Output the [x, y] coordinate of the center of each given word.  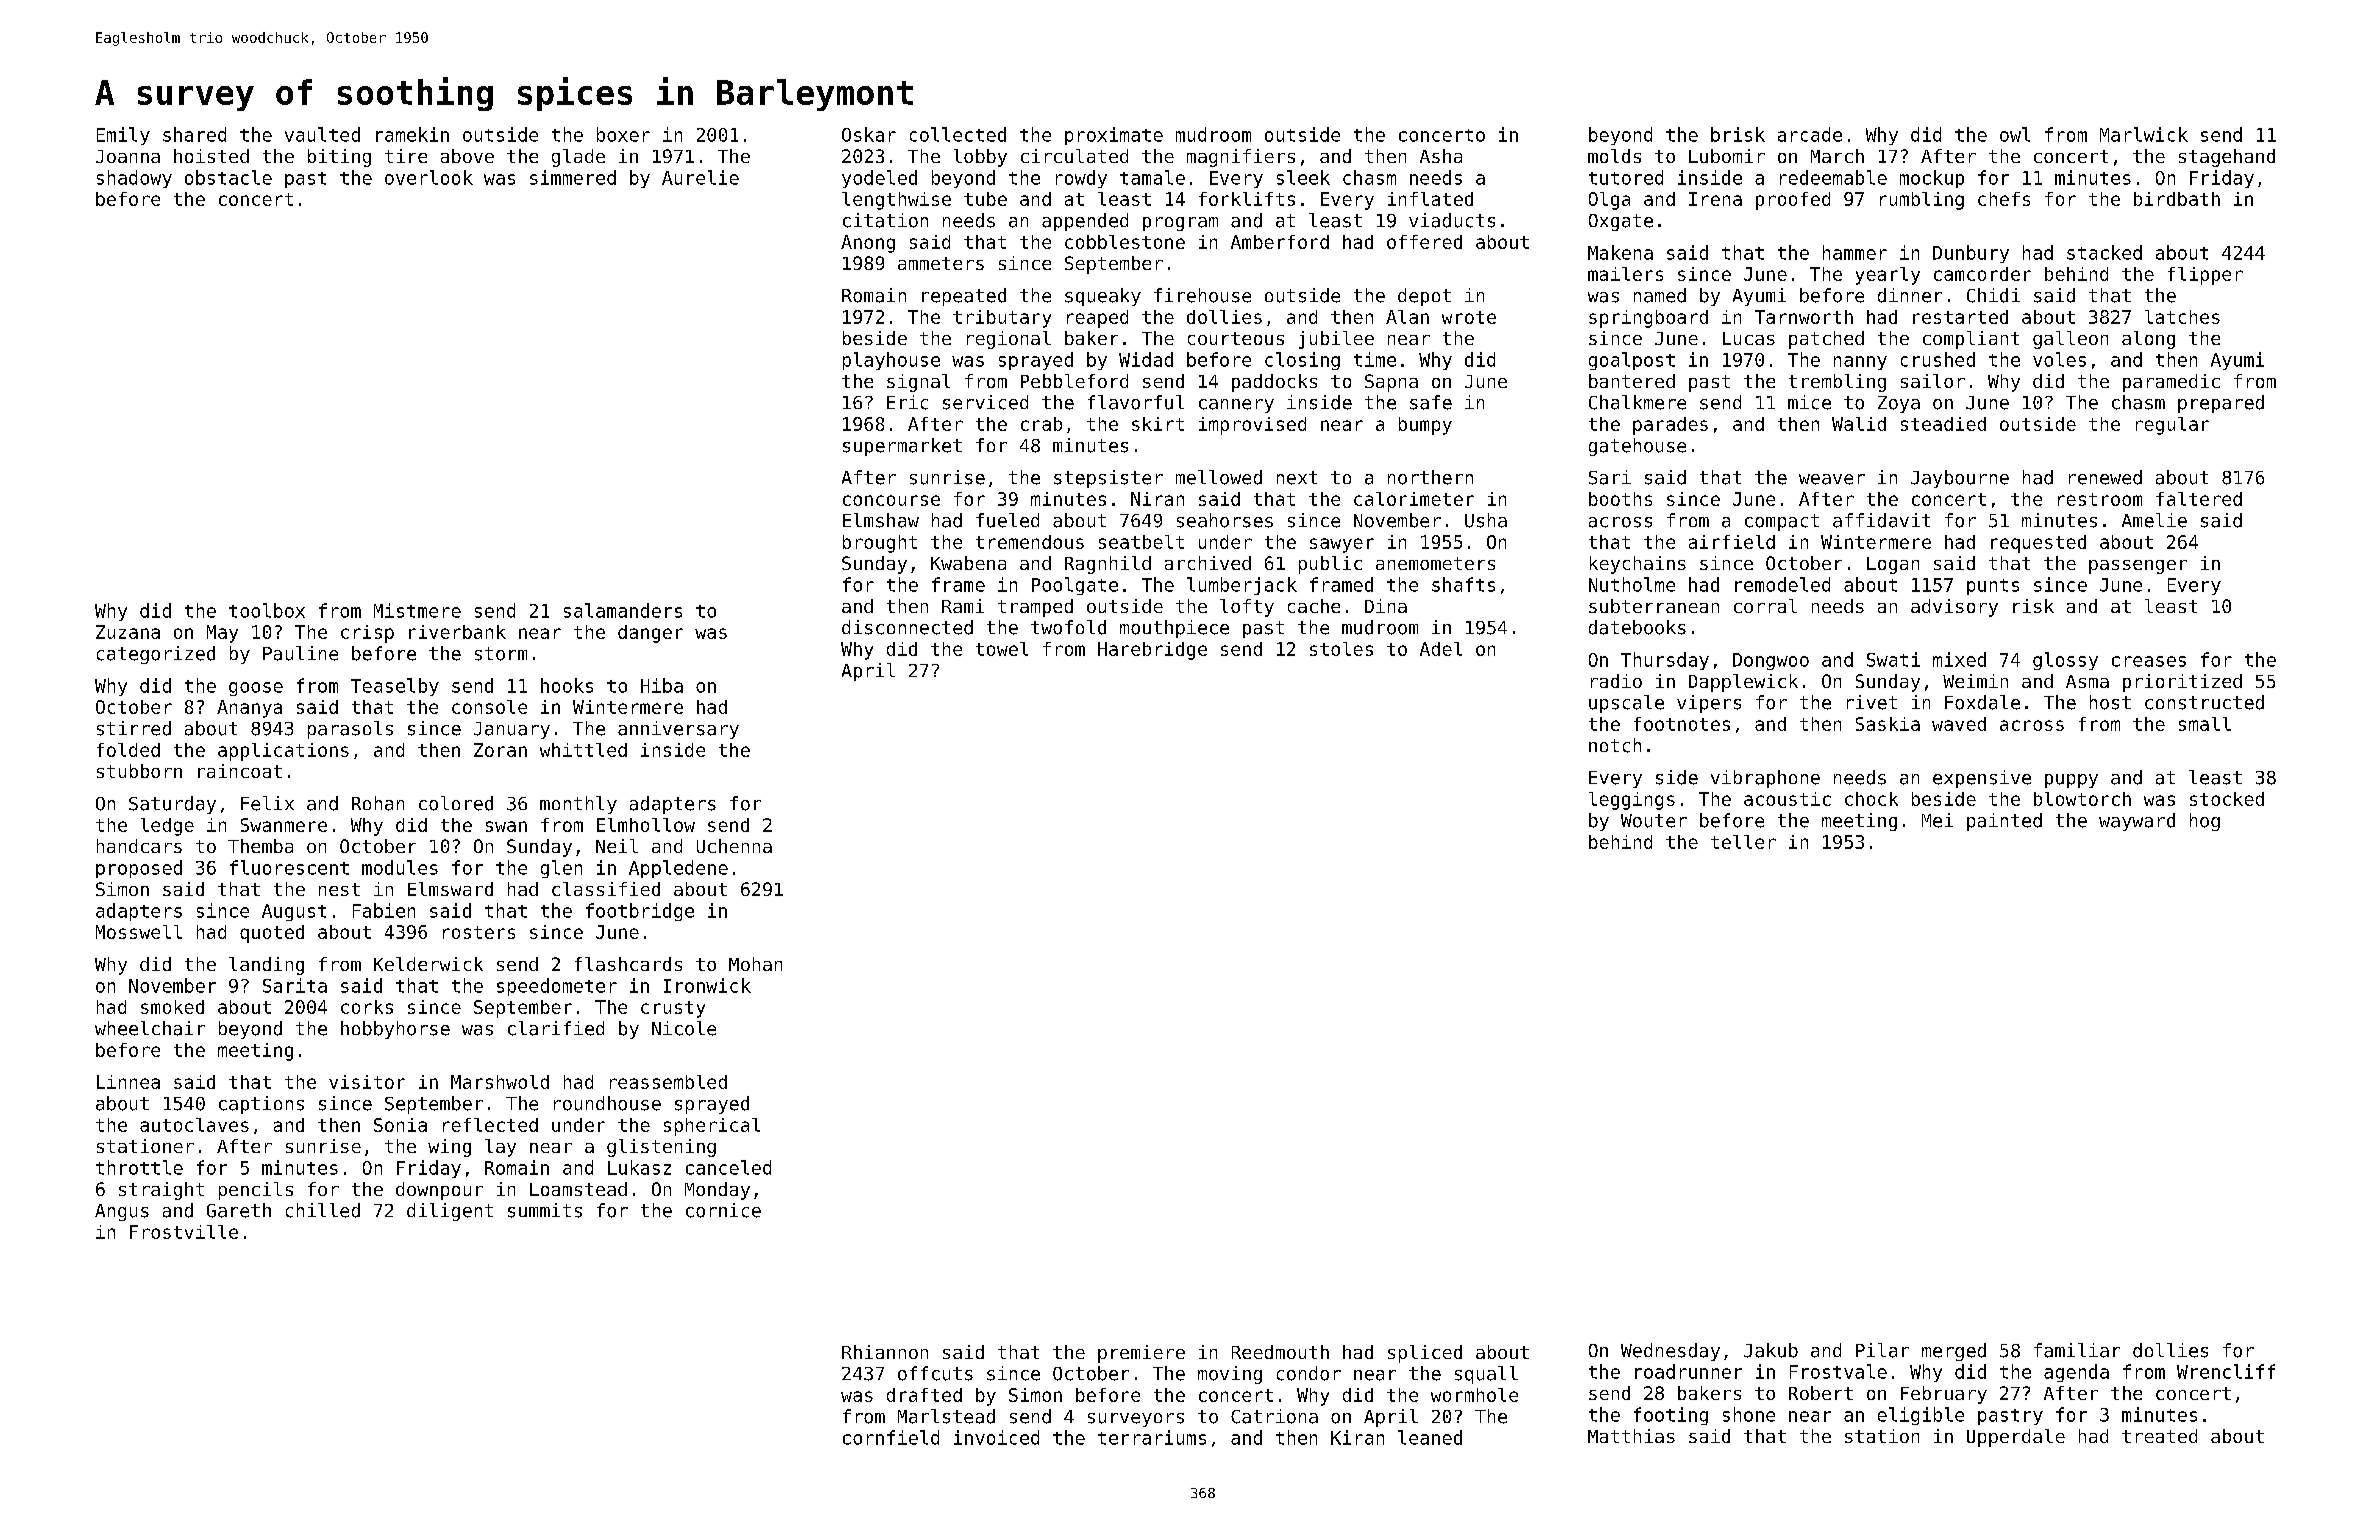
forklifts [1247, 199]
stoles [1341, 649]
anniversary [678, 730]
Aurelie [700, 177]
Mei [1937, 820]
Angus [122, 1212]
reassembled [668, 1082]
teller [1743, 842]
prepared [2221, 404]
